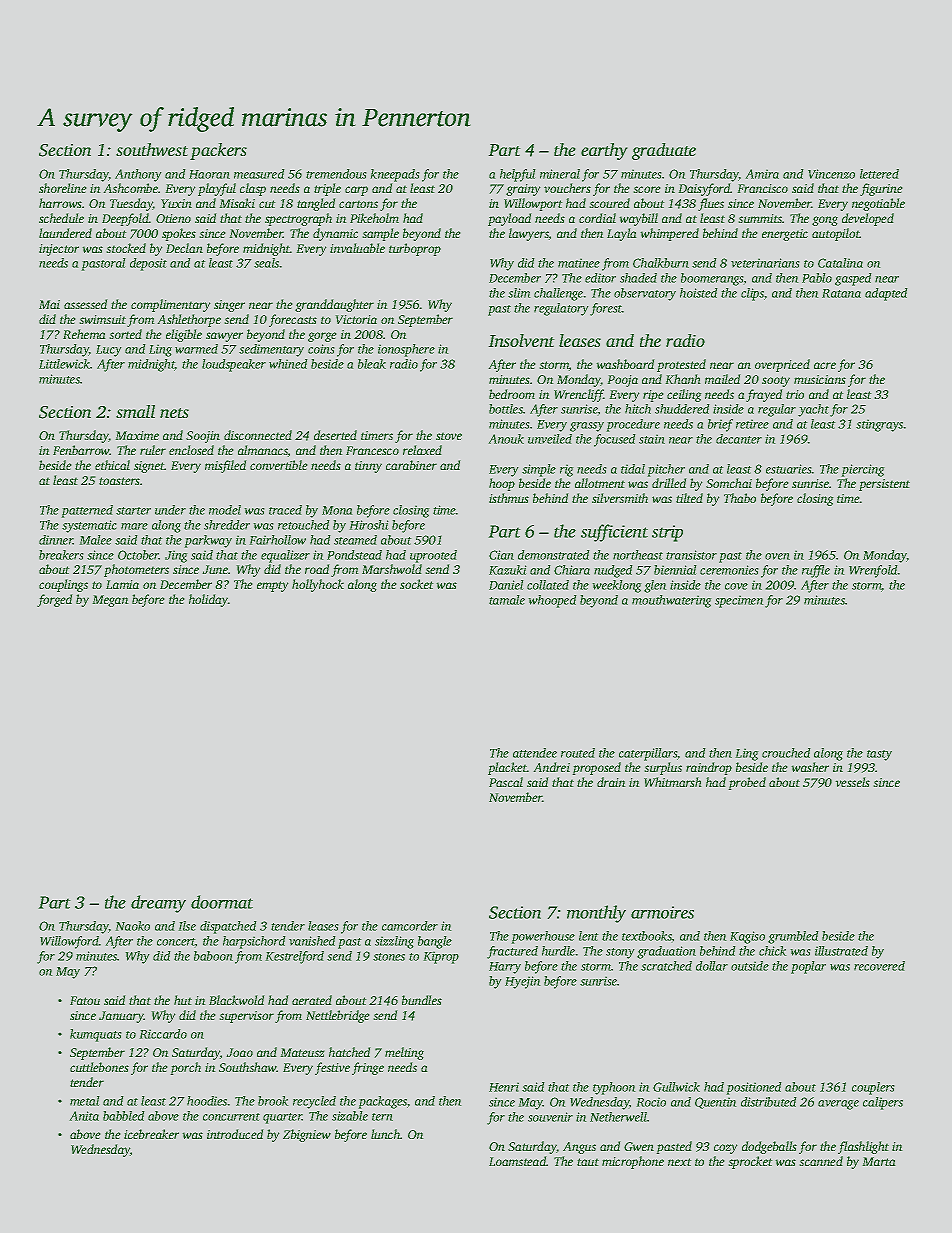  I want to click on raindrop, so click(709, 768).
